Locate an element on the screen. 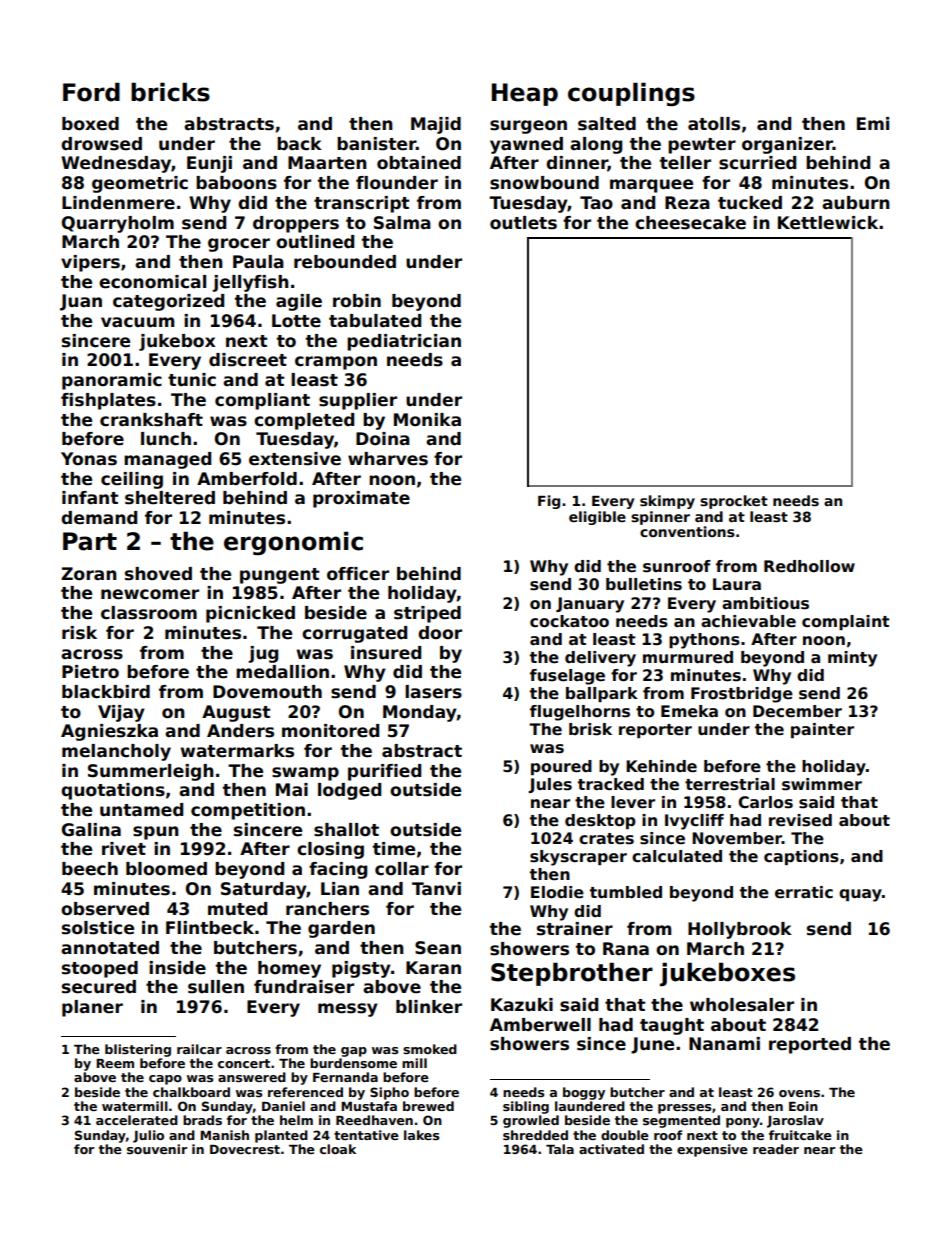  snowbound is located at coordinates (544, 183).
